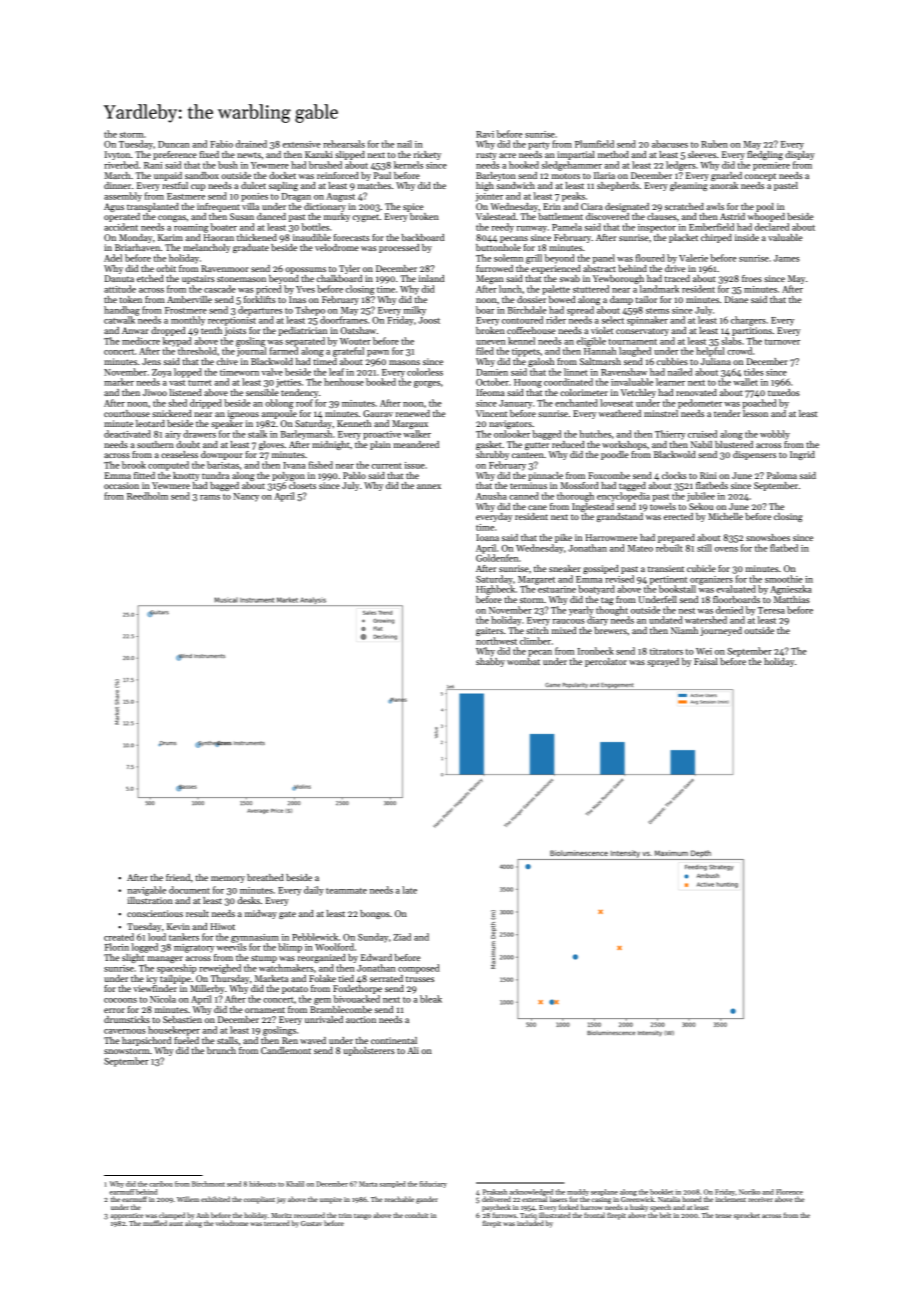  Describe the element at coordinates (265, 877) in the page. I see `breathed` at that location.
